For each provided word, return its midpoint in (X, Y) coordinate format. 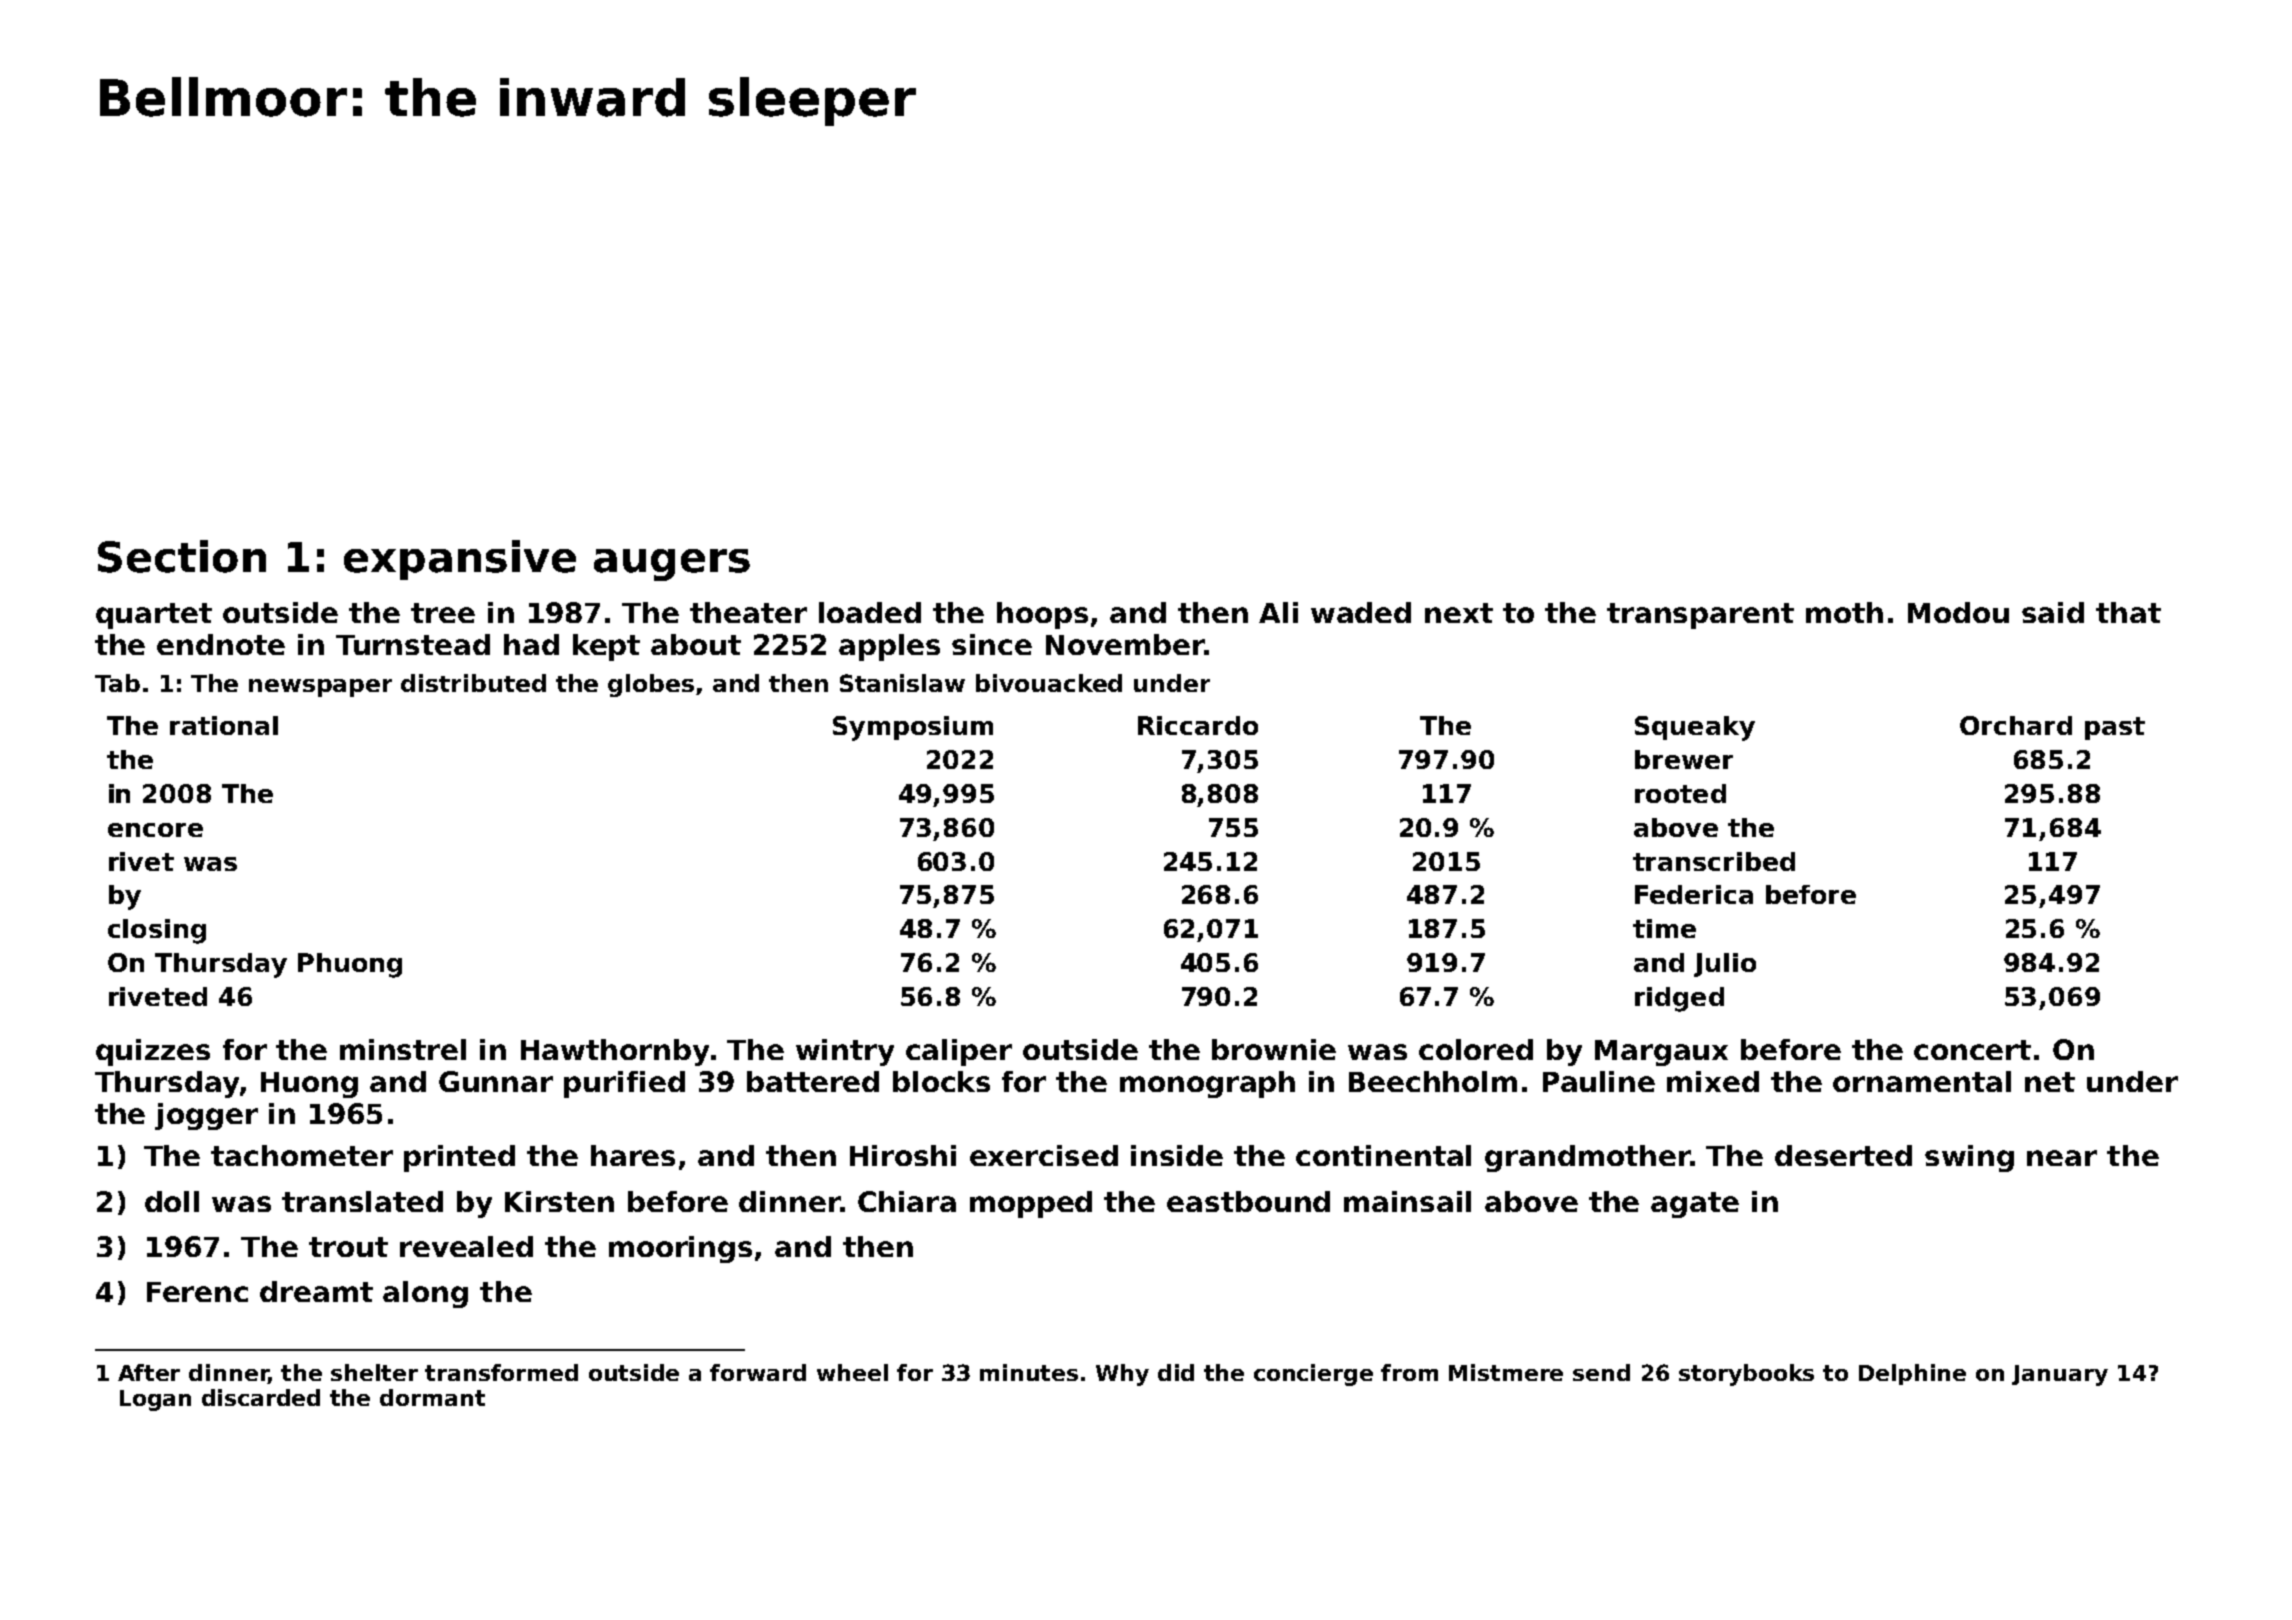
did (1176, 1372)
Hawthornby (615, 1052)
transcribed (1714, 861)
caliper (959, 1052)
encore (155, 830)
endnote (221, 644)
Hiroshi (903, 1155)
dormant (432, 1397)
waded (1361, 612)
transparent (1700, 616)
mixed (1713, 1081)
